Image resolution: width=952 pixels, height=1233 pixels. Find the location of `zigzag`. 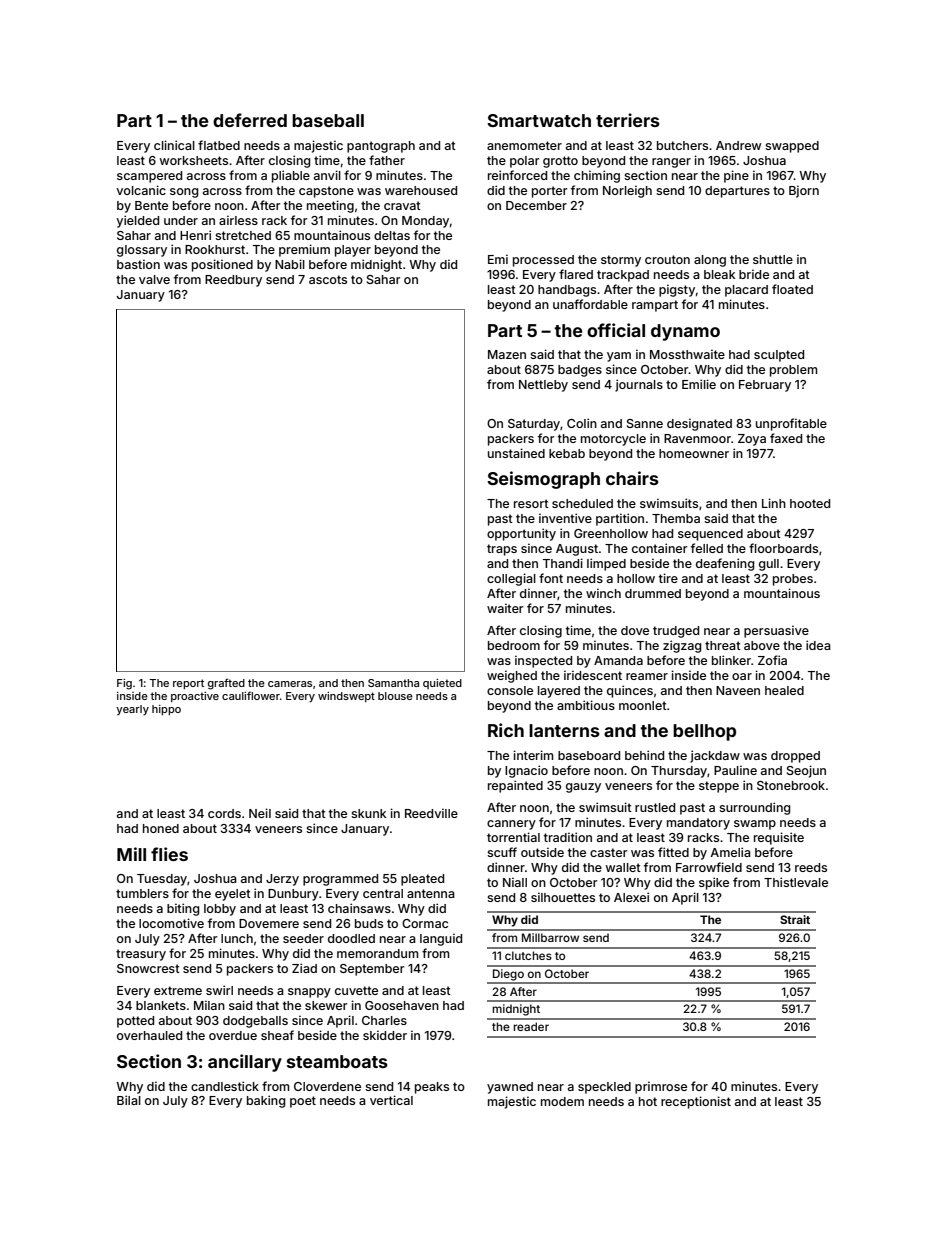

zigzag is located at coordinates (682, 646).
